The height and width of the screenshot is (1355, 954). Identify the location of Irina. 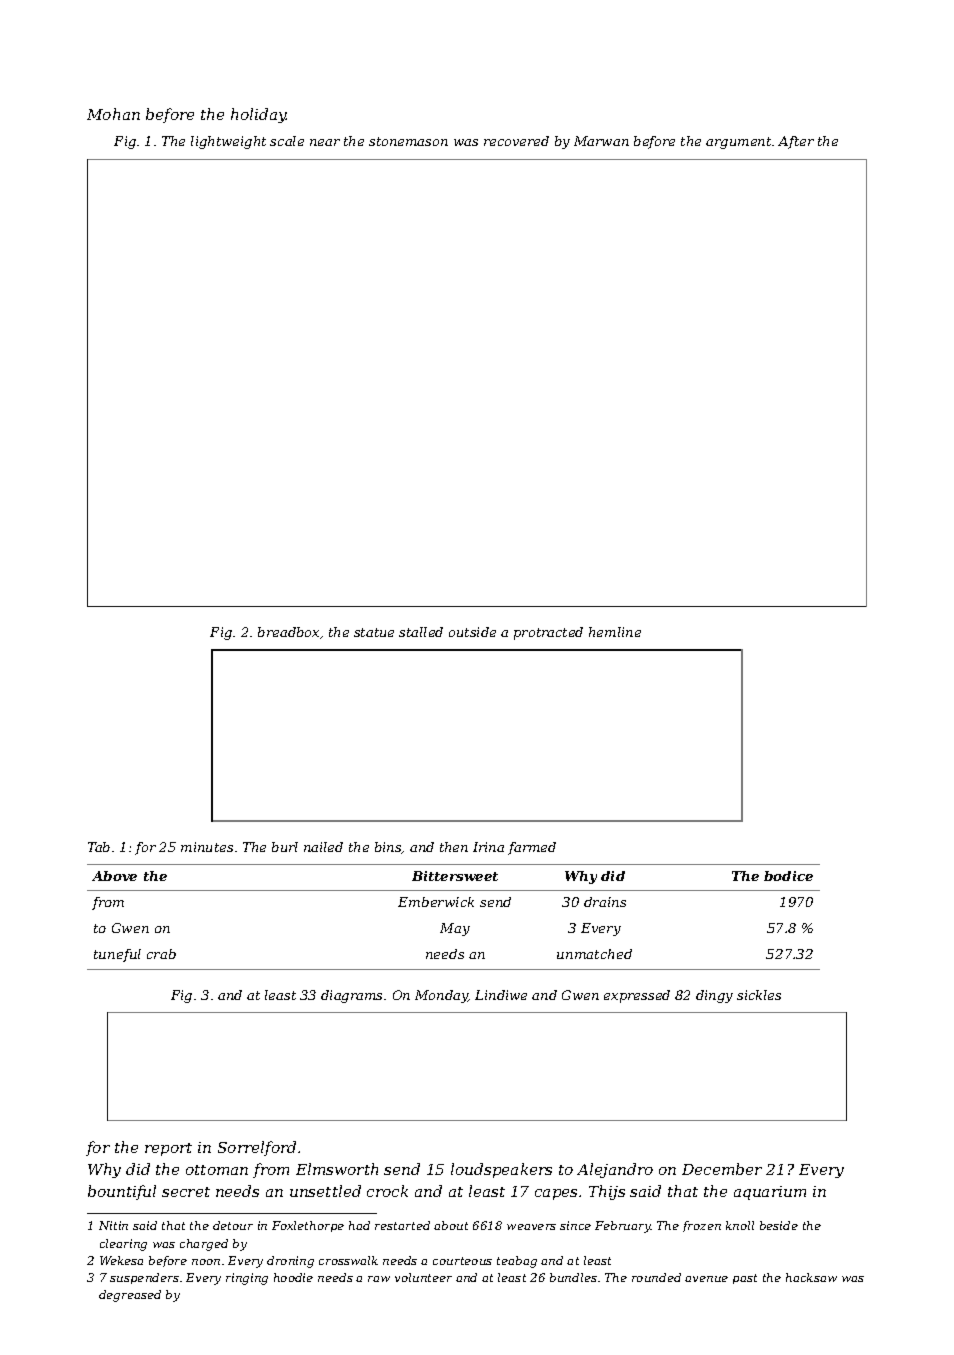
(488, 847).
